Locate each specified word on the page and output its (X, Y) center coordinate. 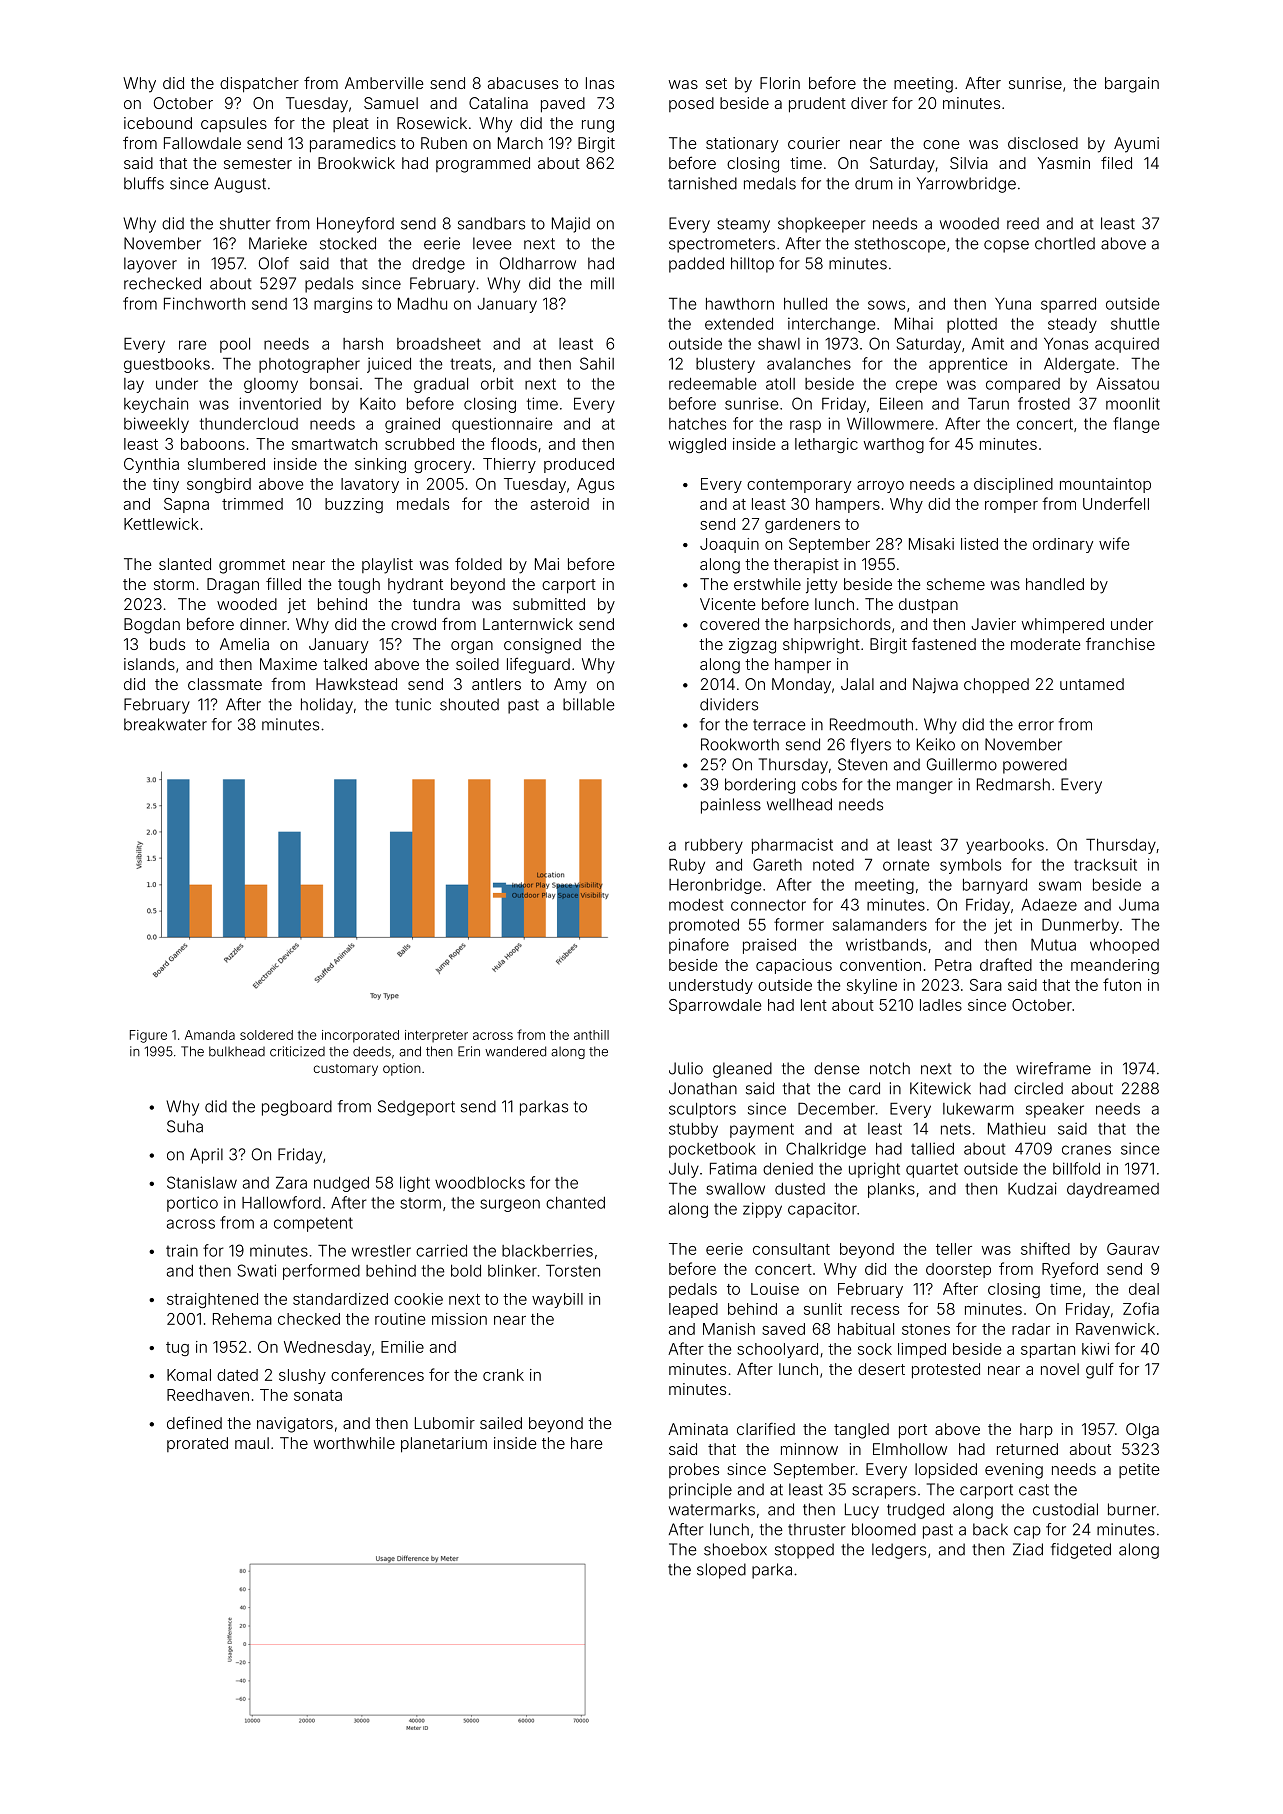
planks (891, 1190)
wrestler (381, 1251)
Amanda (210, 1035)
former (799, 924)
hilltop (752, 265)
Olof (274, 263)
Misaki (931, 544)
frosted (1044, 403)
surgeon (510, 1205)
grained (412, 425)
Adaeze (1049, 904)
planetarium (444, 1445)
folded (478, 563)
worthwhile (354, 1443)
